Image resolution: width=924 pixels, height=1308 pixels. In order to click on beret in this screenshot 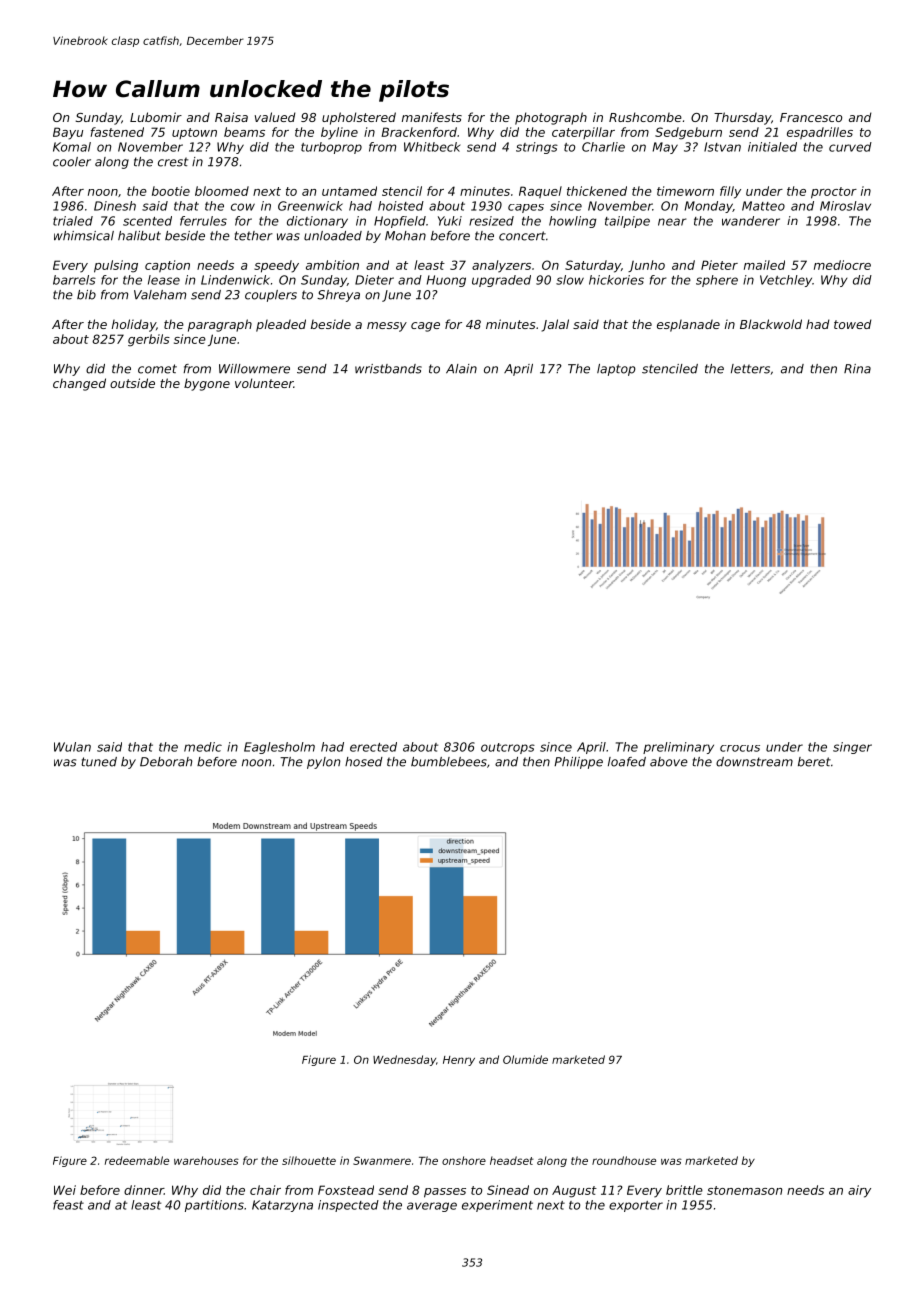, I will do `click(814, 762)`.
